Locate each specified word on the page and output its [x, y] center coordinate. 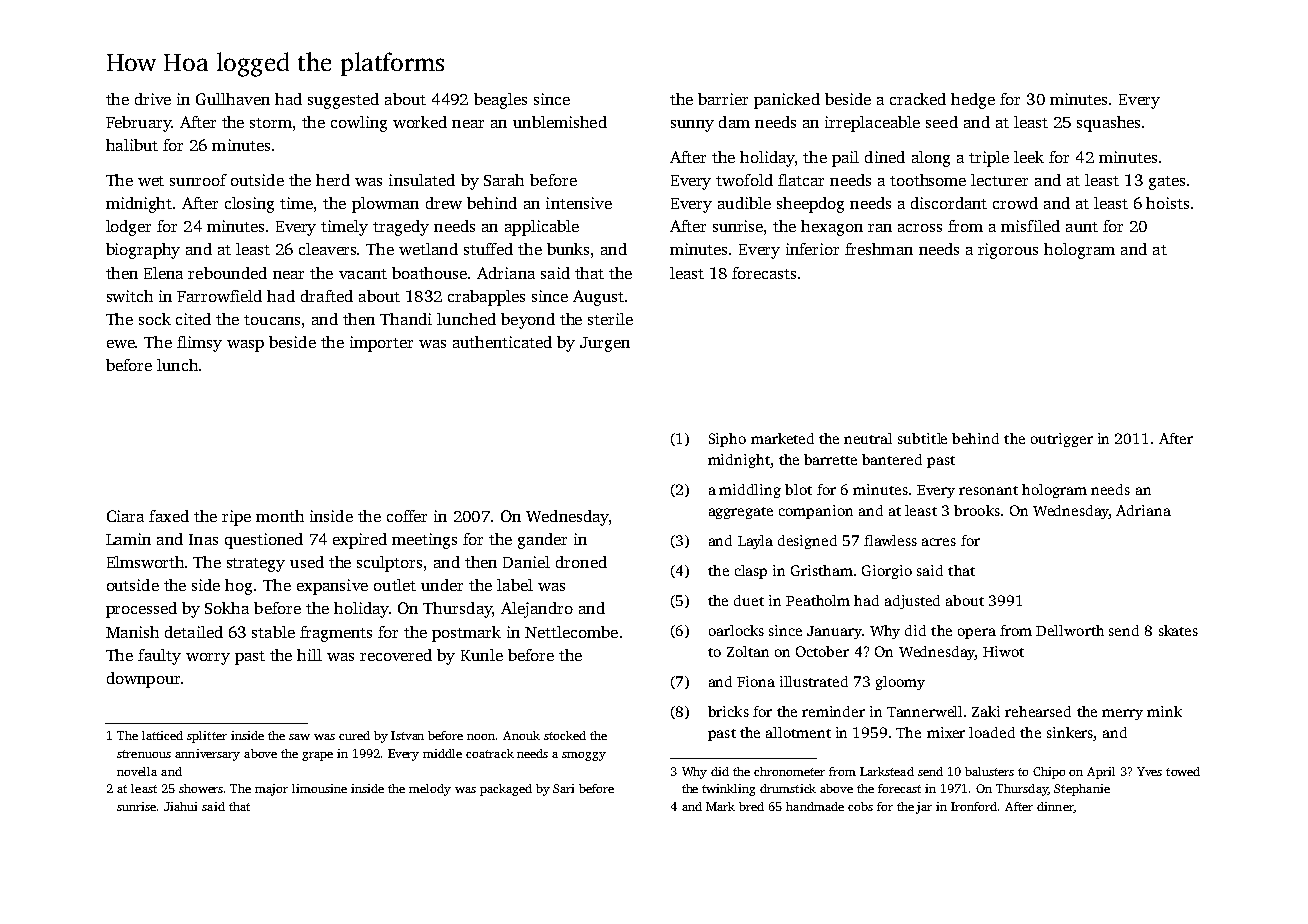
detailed [194, 632]
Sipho [727, 440]
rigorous [1008, 251]
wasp [245, 346]
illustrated [814, 681]
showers [201, 788]
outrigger [1062, 440]
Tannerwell [924, 711]
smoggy [584, 756]
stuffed [488, 249]
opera [977, 633]
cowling [359, 124]
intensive [579, 203]
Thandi [406, 319]
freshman [879, 249]
